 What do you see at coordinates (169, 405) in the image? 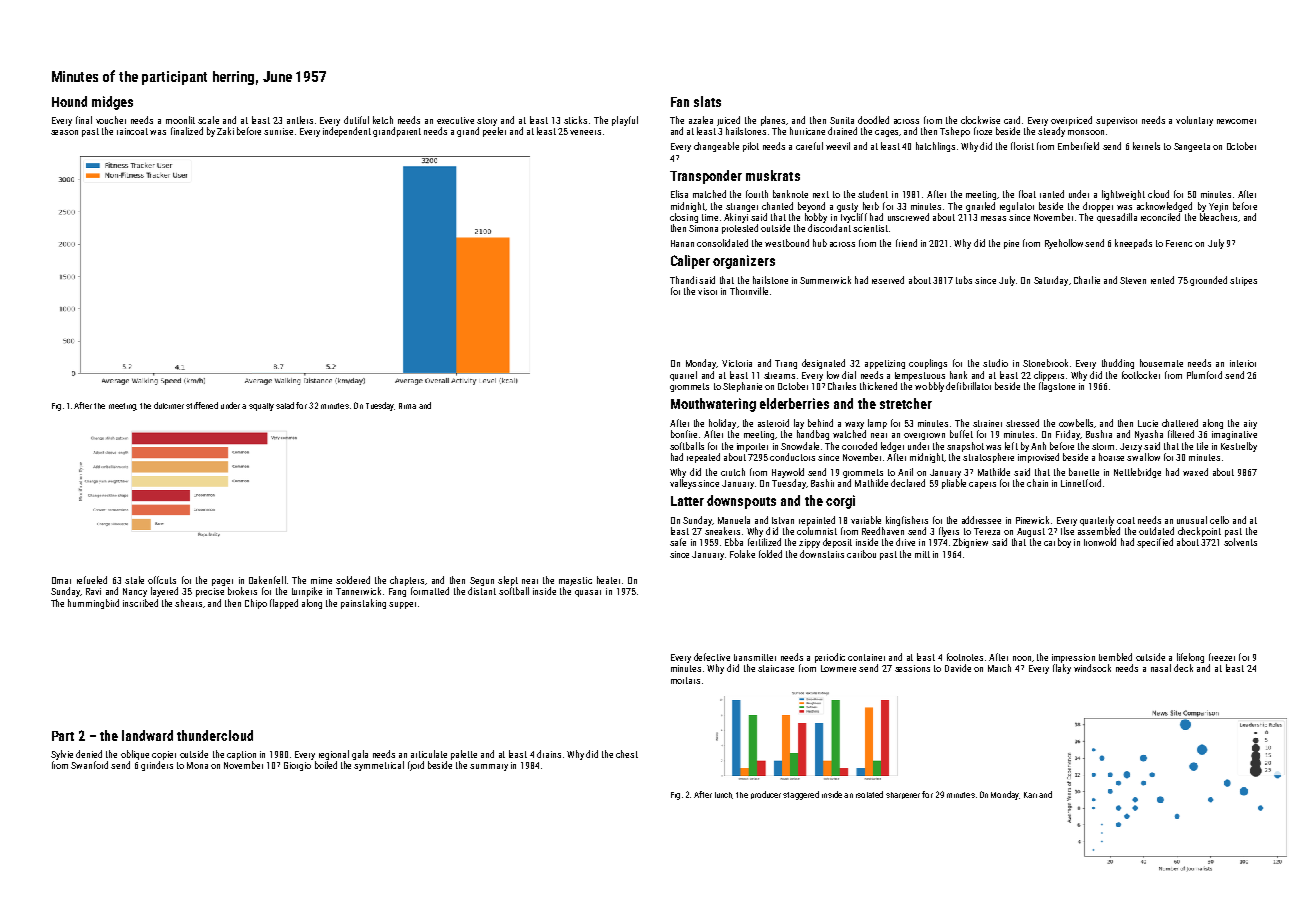
I see `dulcimer` at bounding box center [169, 405].
